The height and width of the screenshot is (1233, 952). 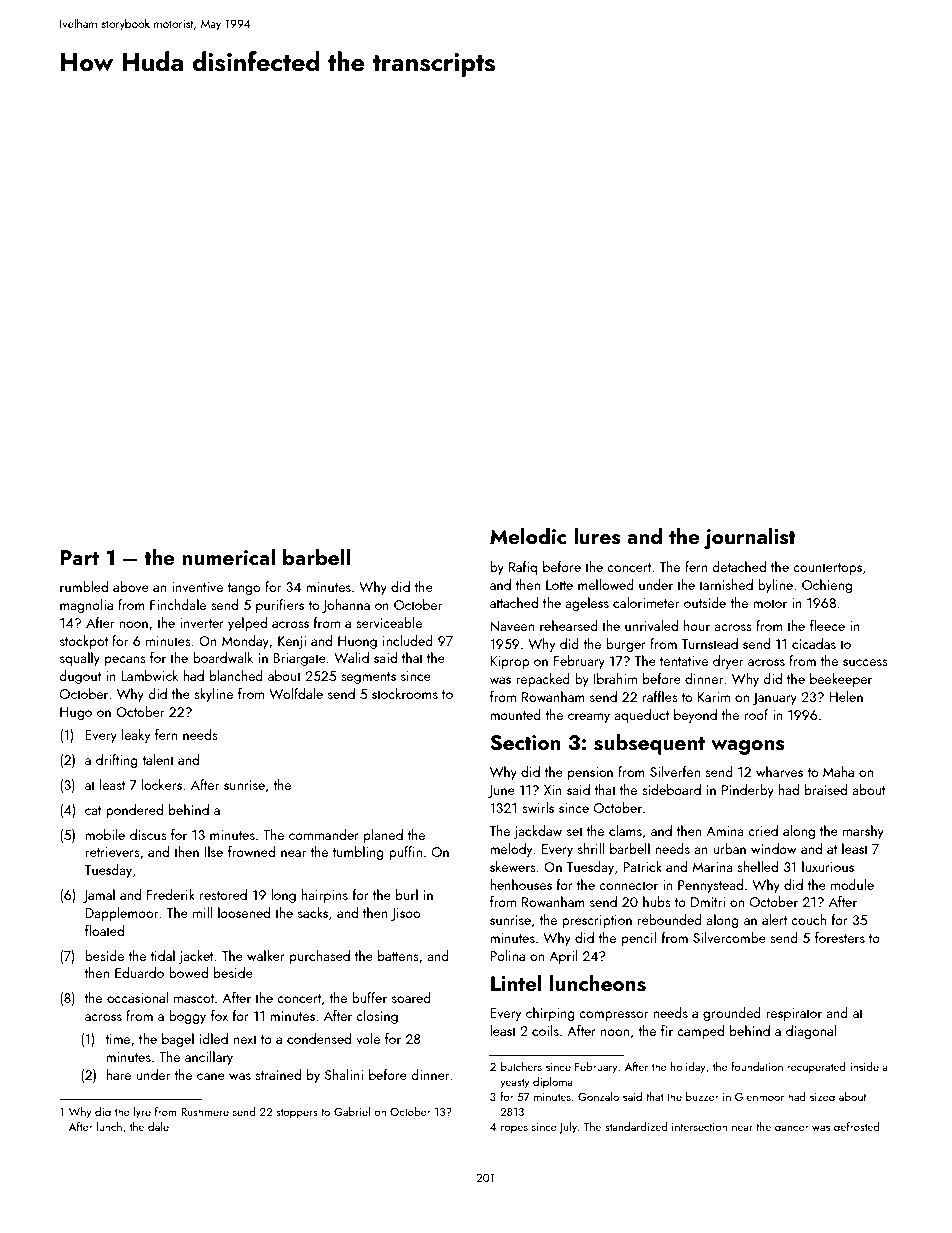 What do you see at coordinates (671, 789) in the screenshot?
I see `sideboard` at bounding box center [671, 789].
